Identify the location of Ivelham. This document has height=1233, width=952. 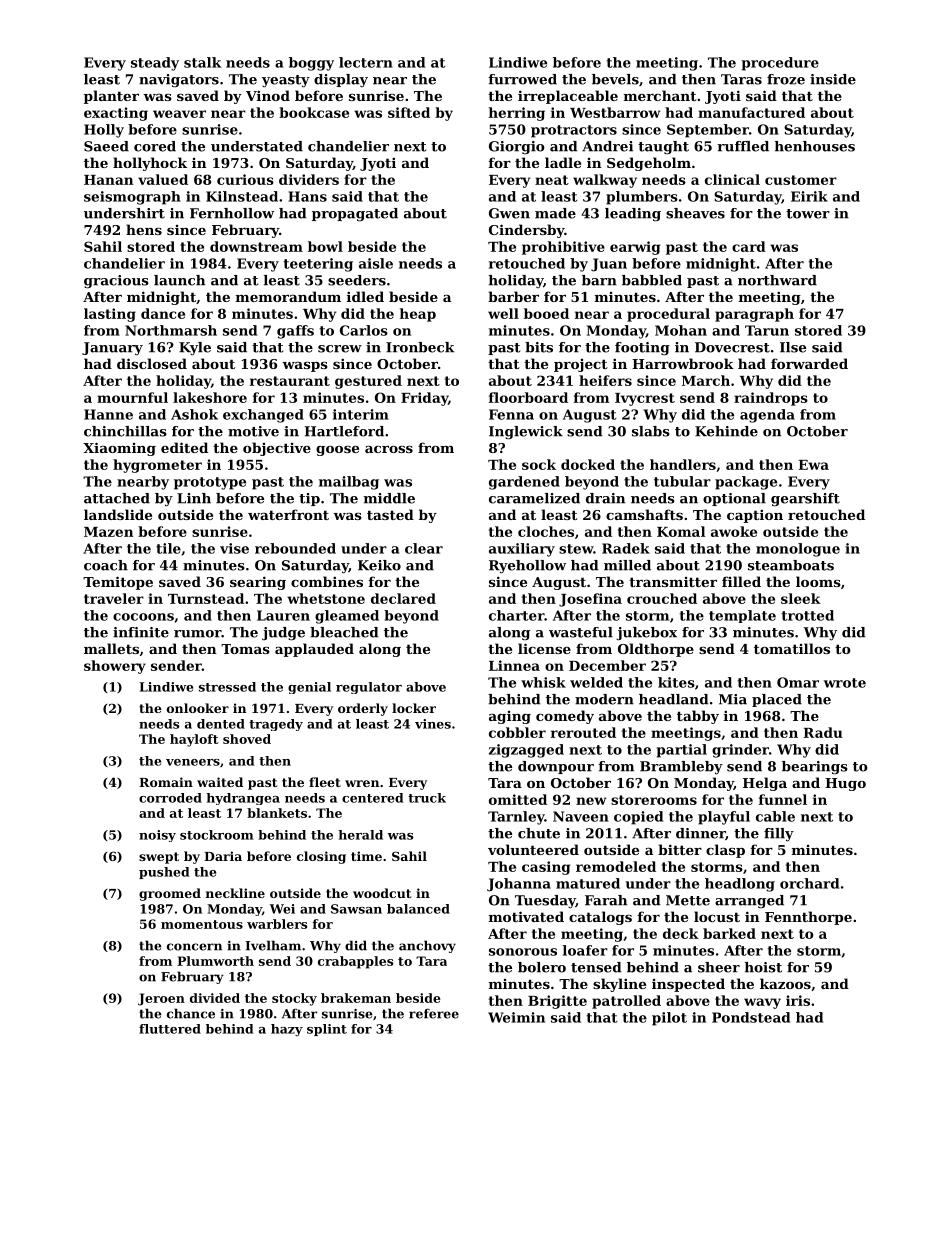
(273, 945).
